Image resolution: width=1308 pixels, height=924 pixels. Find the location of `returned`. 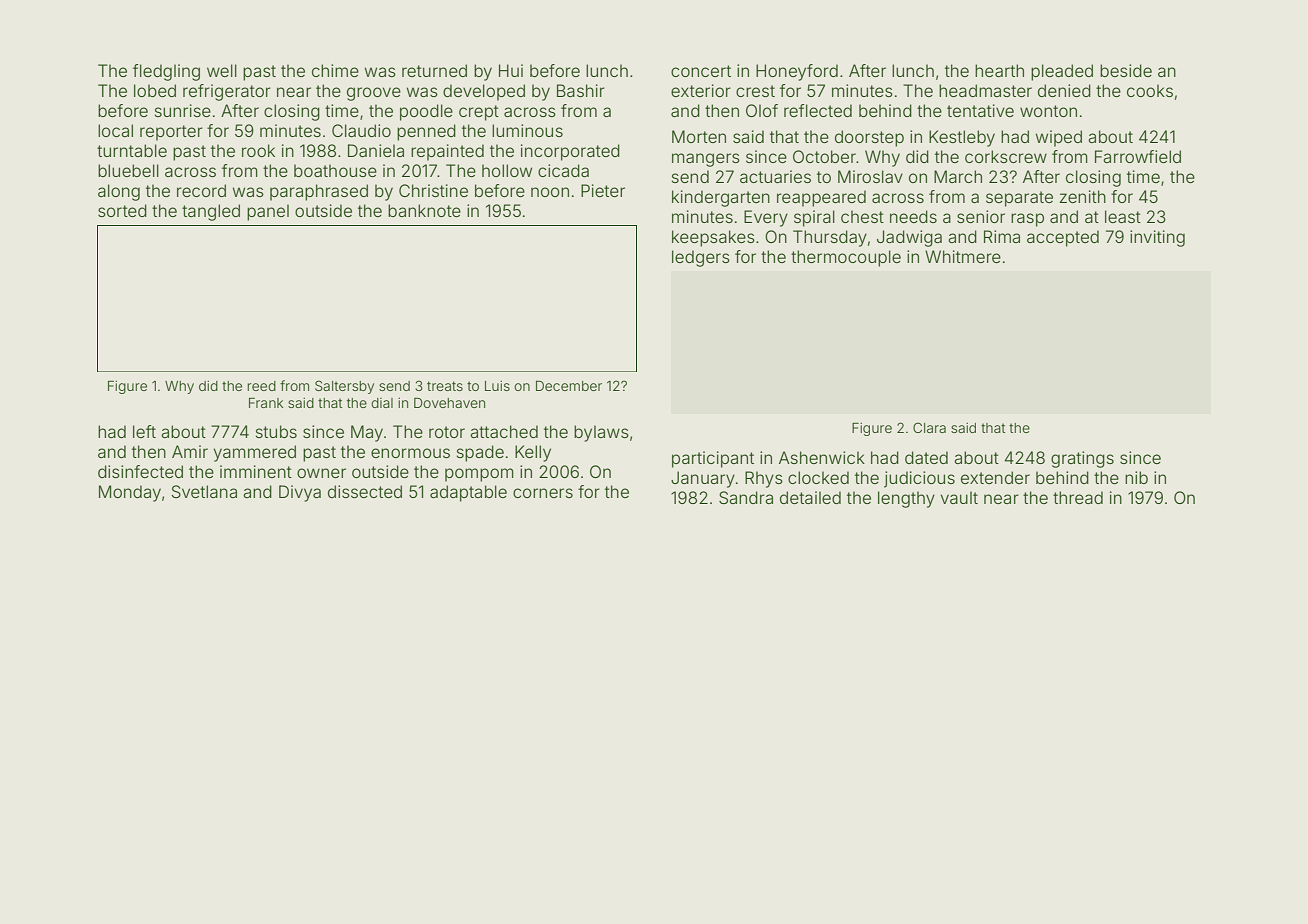

returned is located at coordinates (434, 70).
